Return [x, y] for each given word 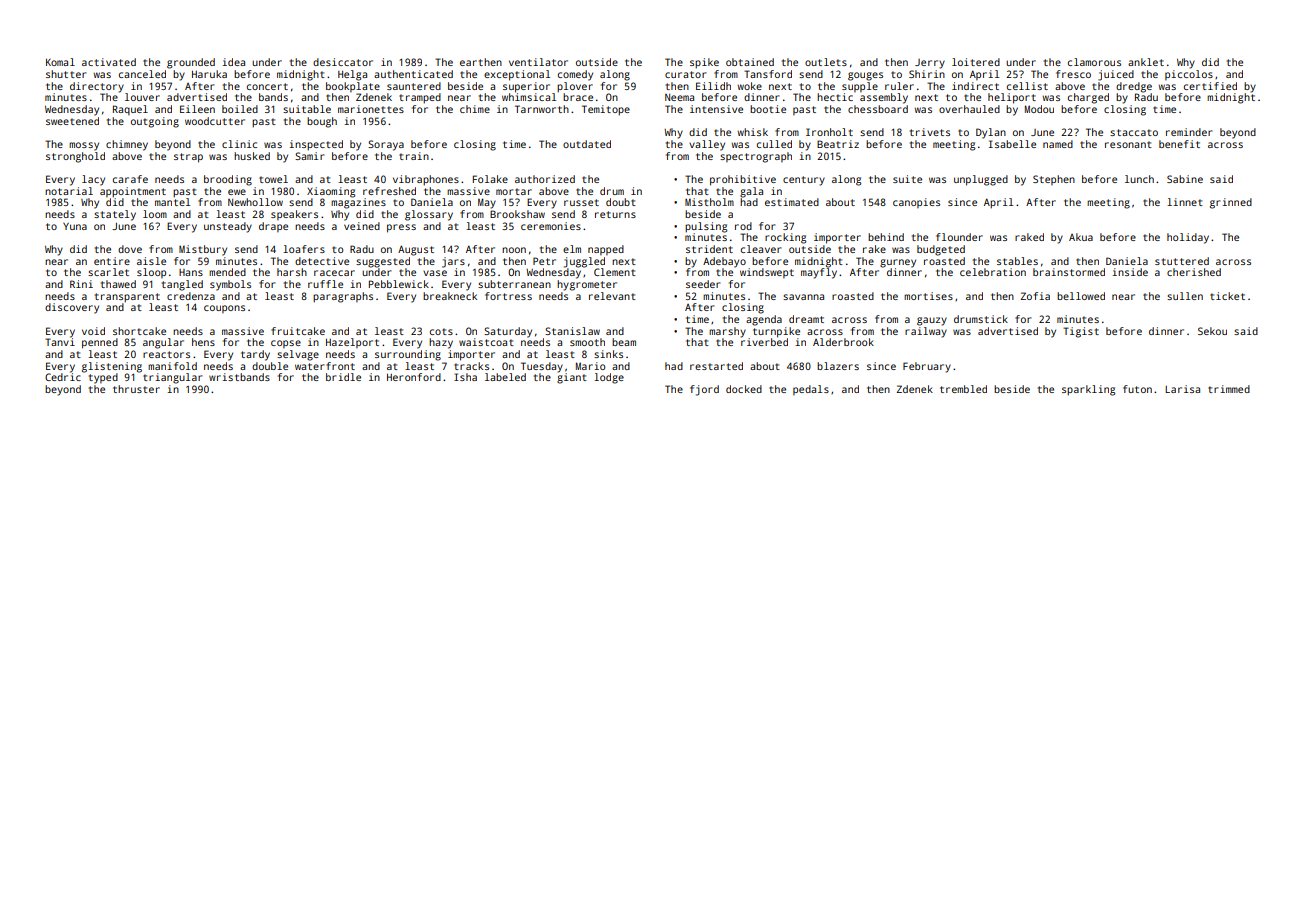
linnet [1185, 202]
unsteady [228, 227]
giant [572, 378]
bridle [343, 377]
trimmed [1229, 389]
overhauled [969, 109]
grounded [191, 63]
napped [606, 250]
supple [860, 87]
